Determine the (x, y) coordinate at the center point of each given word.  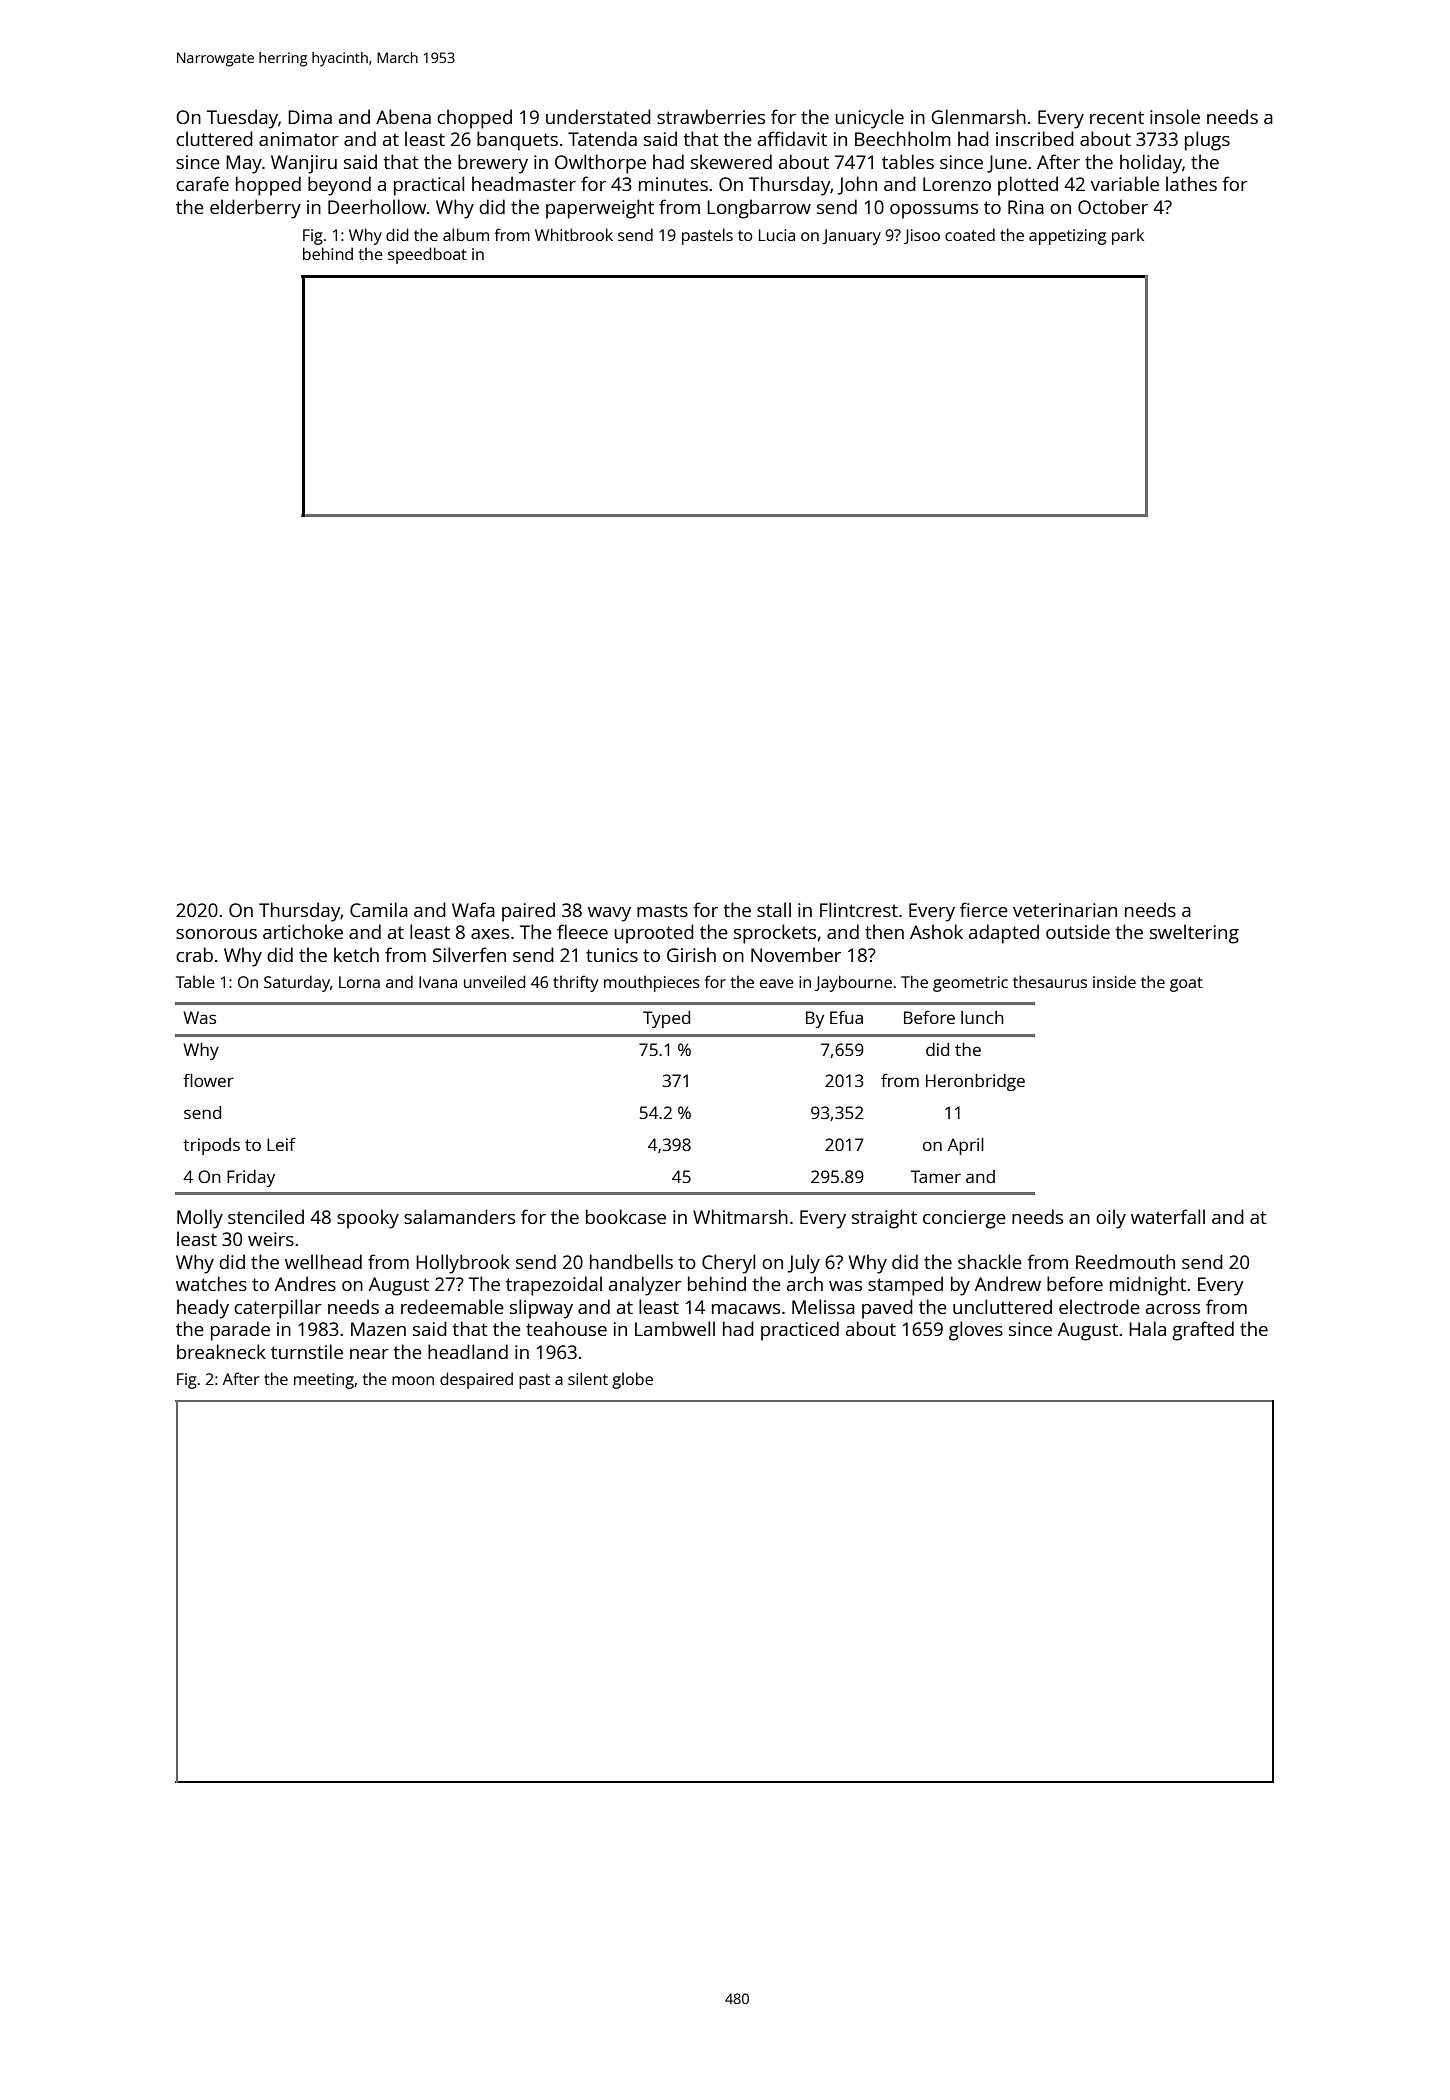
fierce (984, 909)
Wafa (473, 909)
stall (774, 909)
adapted (1004, 934)
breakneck (221, 1351)
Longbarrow (759, 209)
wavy (609, 914)
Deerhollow (377, 206)
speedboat (427, 255)
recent (1117, 117)
